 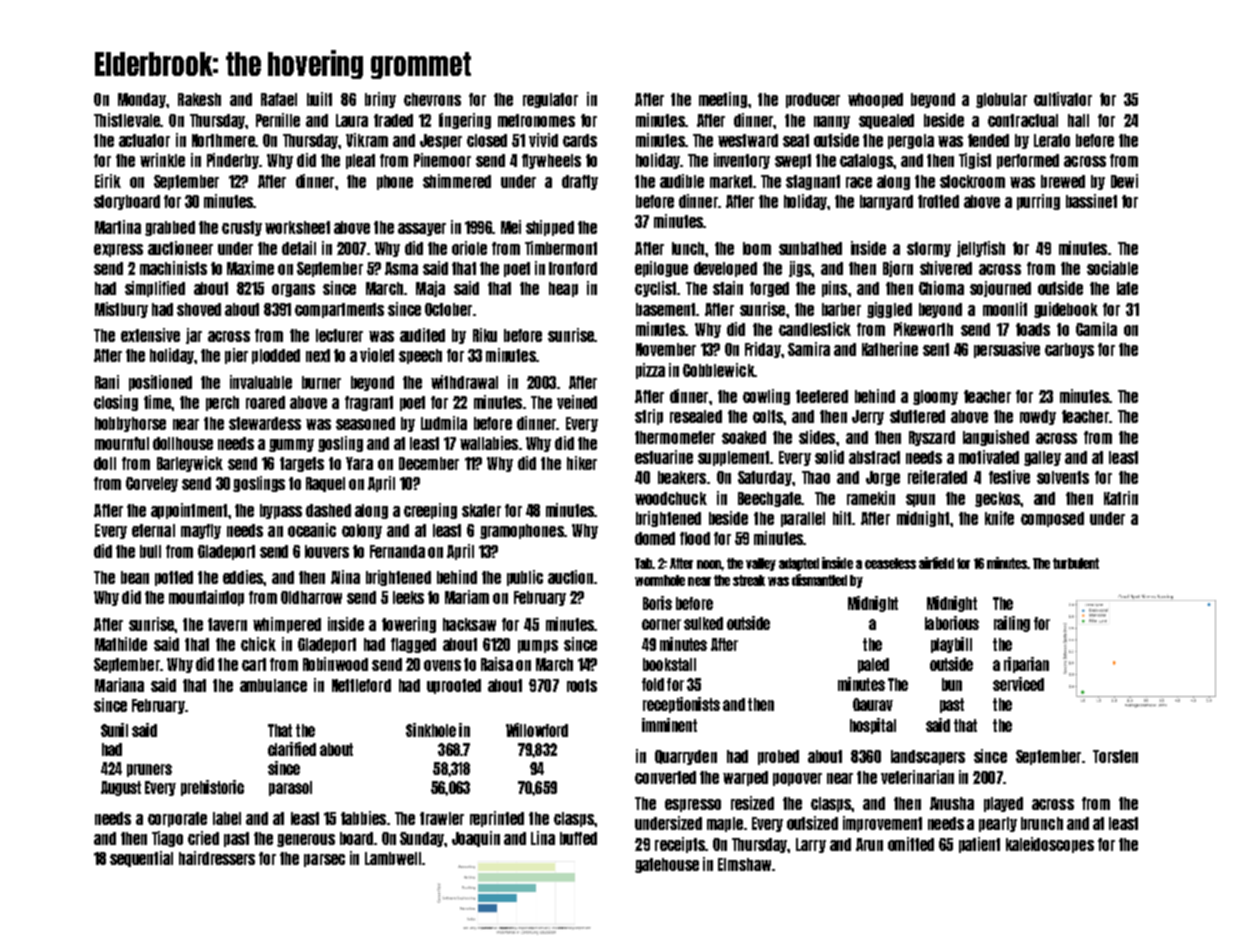 What do you see at coordinates (650, 371) in the screenshot?
I see `pizza` at bounding box center [650, 371].
